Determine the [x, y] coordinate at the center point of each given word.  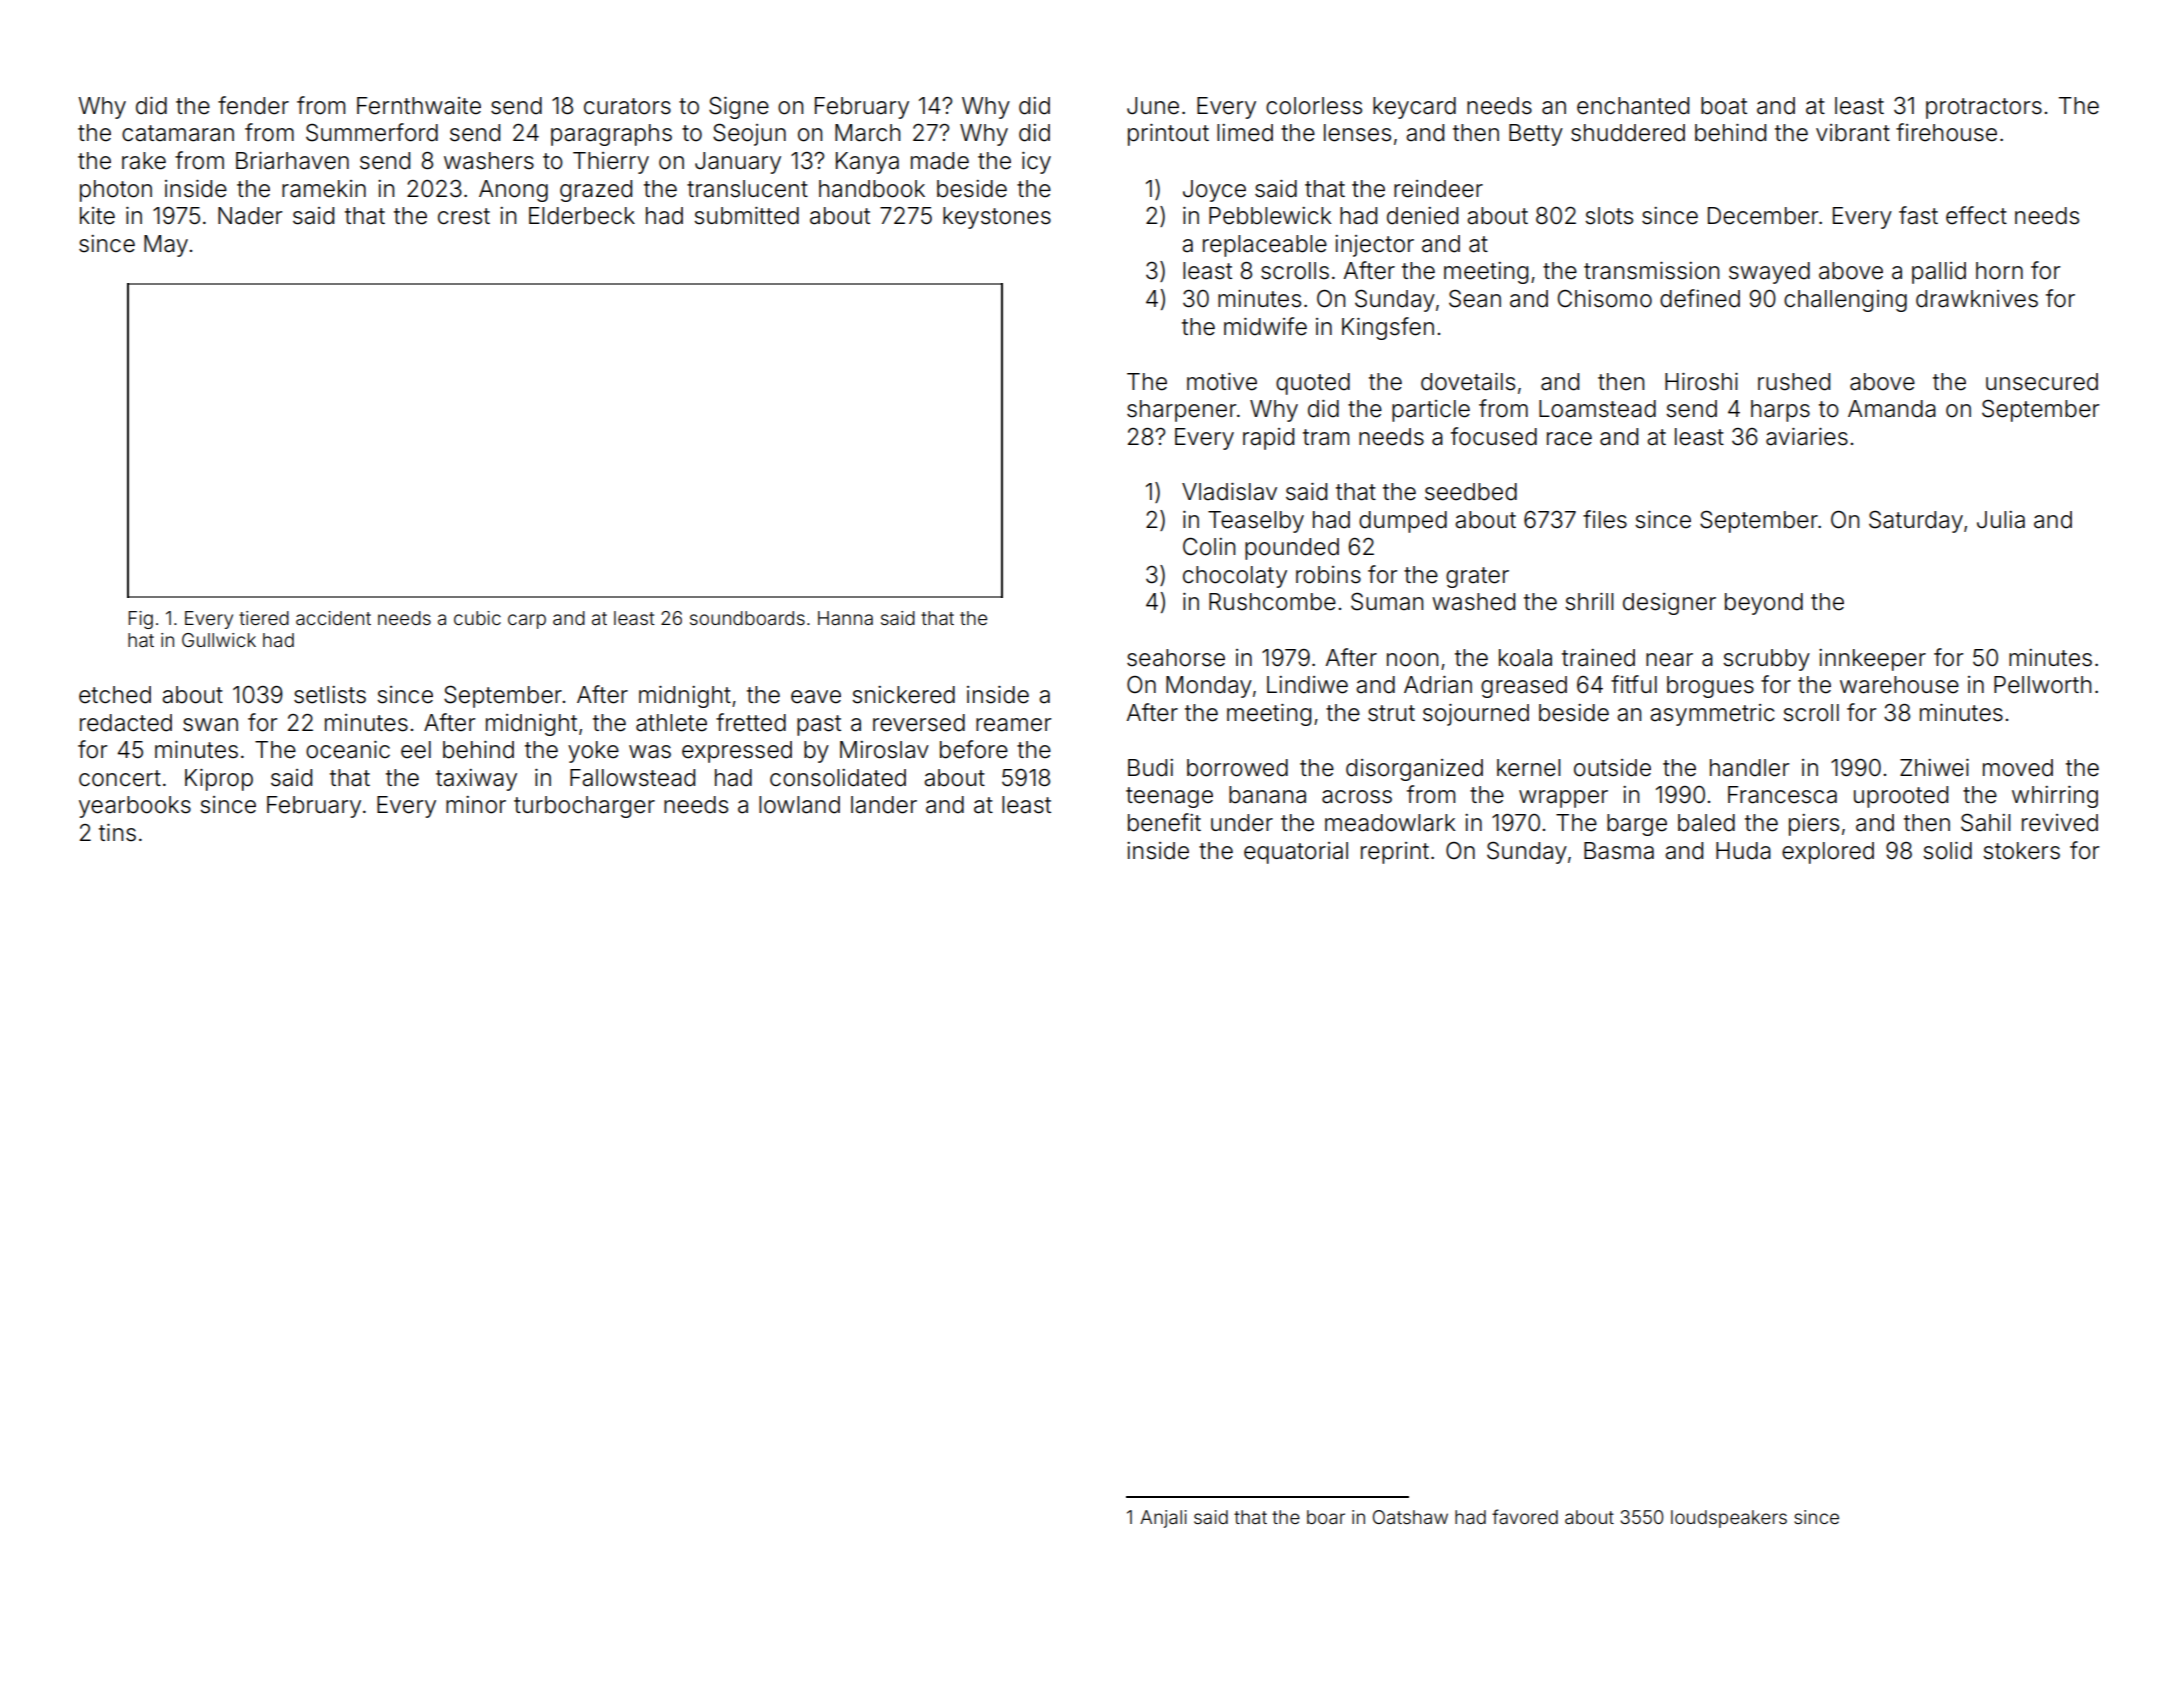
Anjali [1163, 1519]
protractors [1984, 108]
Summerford [372, 132]
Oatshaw [1410, 1517]
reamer [1013, 725]
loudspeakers [1729, 1519]
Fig [141, 620]
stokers [2021, 851]
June [1153, 106]
